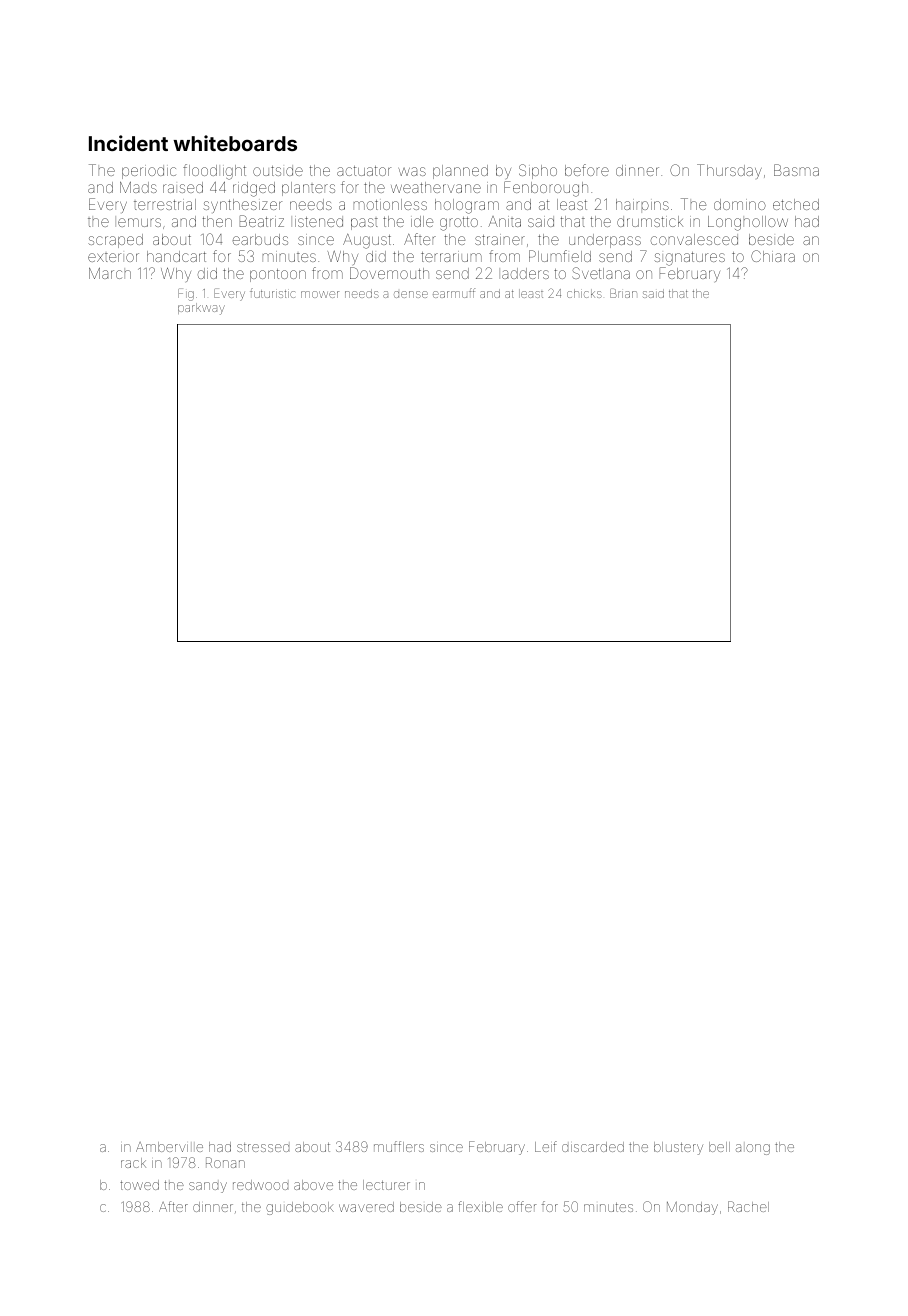 Image resolution: width=908 pixels, height=1316 pixels. I want to click on rack, so click(133, 1163).
